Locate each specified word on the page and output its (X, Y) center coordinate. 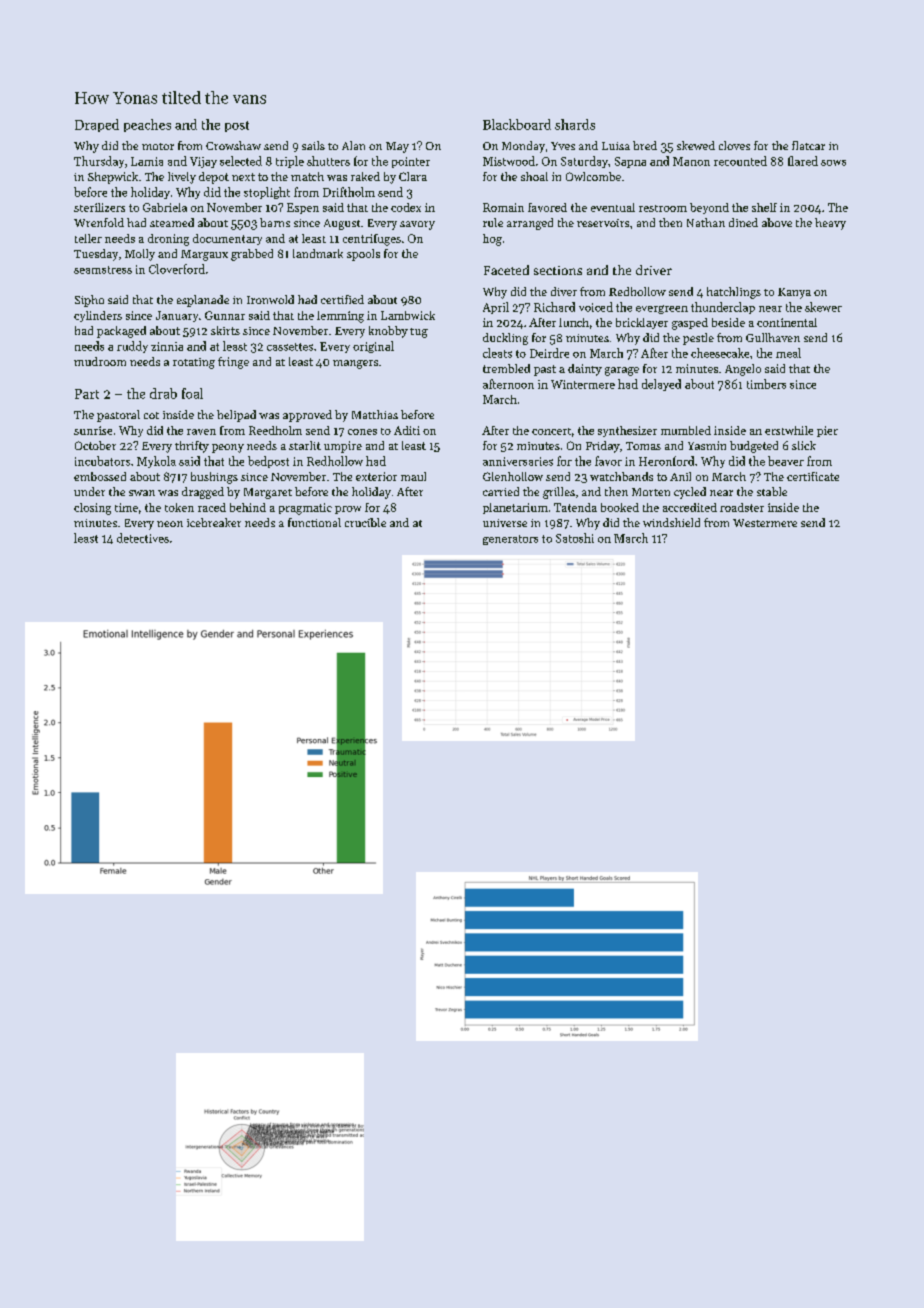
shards (575, 124)
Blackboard (517, 124)
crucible (365, 522)
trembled (506, 368)
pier (827, 431)
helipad (236, 416)
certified (342, 299)
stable (772, 491)
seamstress (103, 270)
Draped (97, 125)
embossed (100, 476)
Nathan (706, 222)
